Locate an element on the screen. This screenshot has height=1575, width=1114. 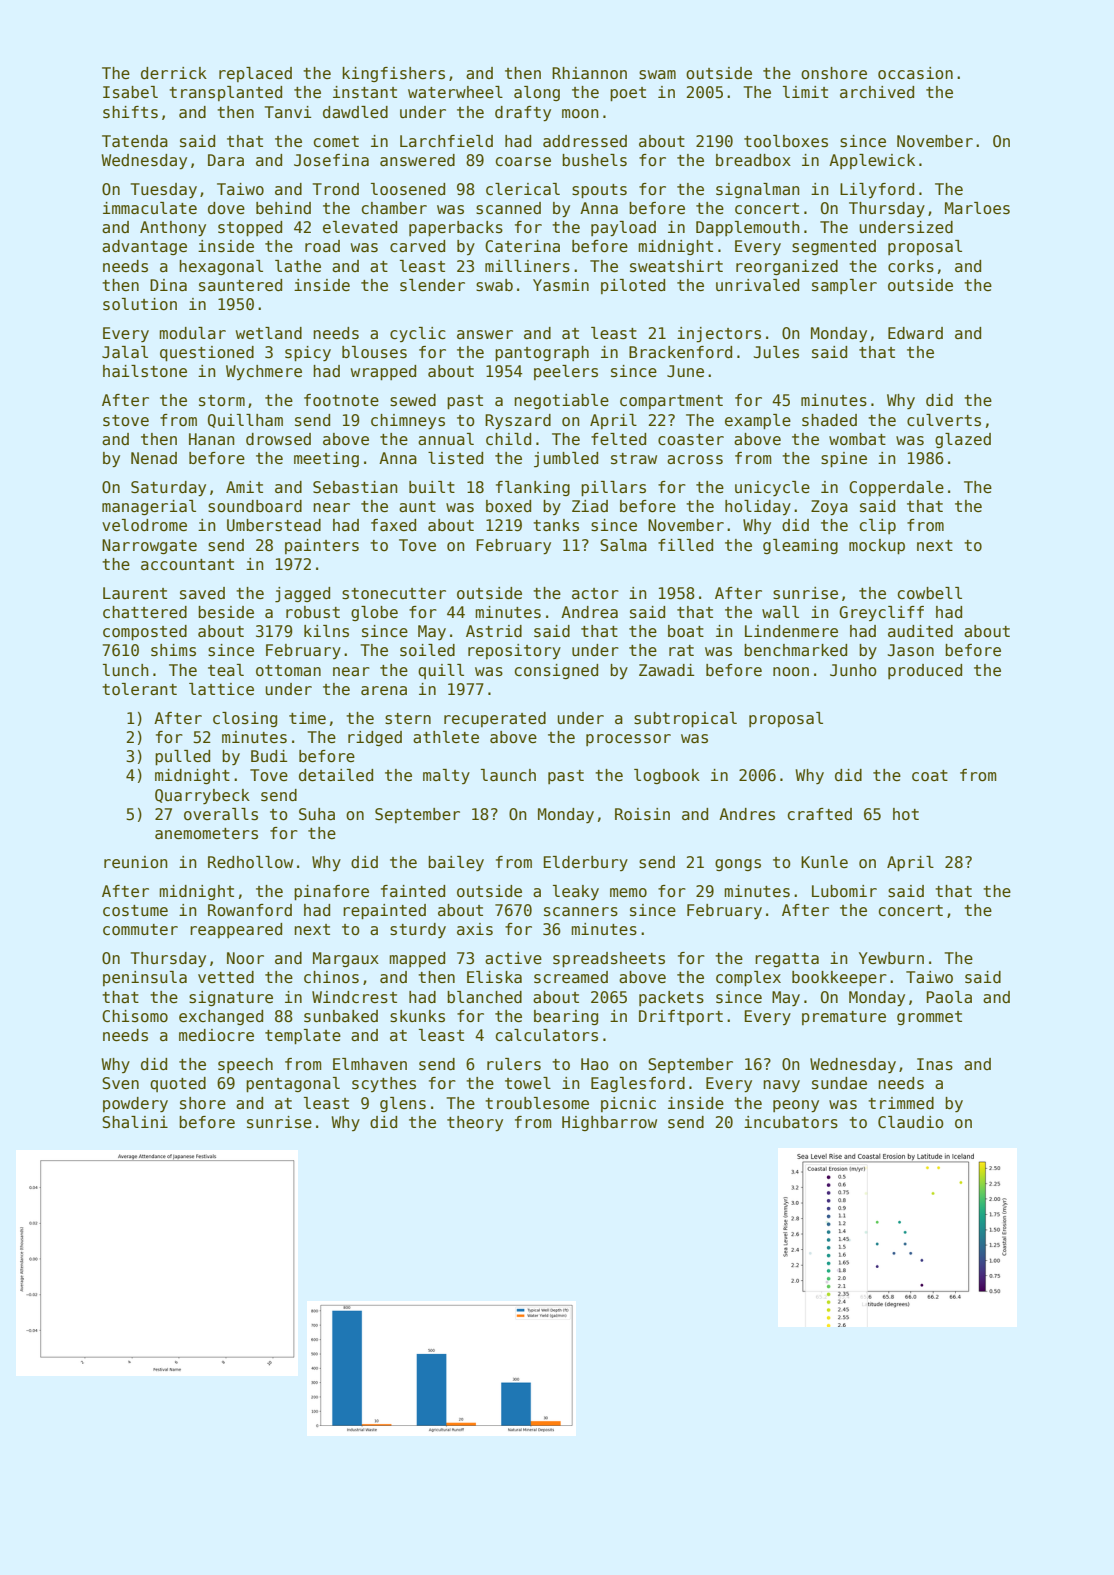
regatta is located at coordinates (787, 960).
